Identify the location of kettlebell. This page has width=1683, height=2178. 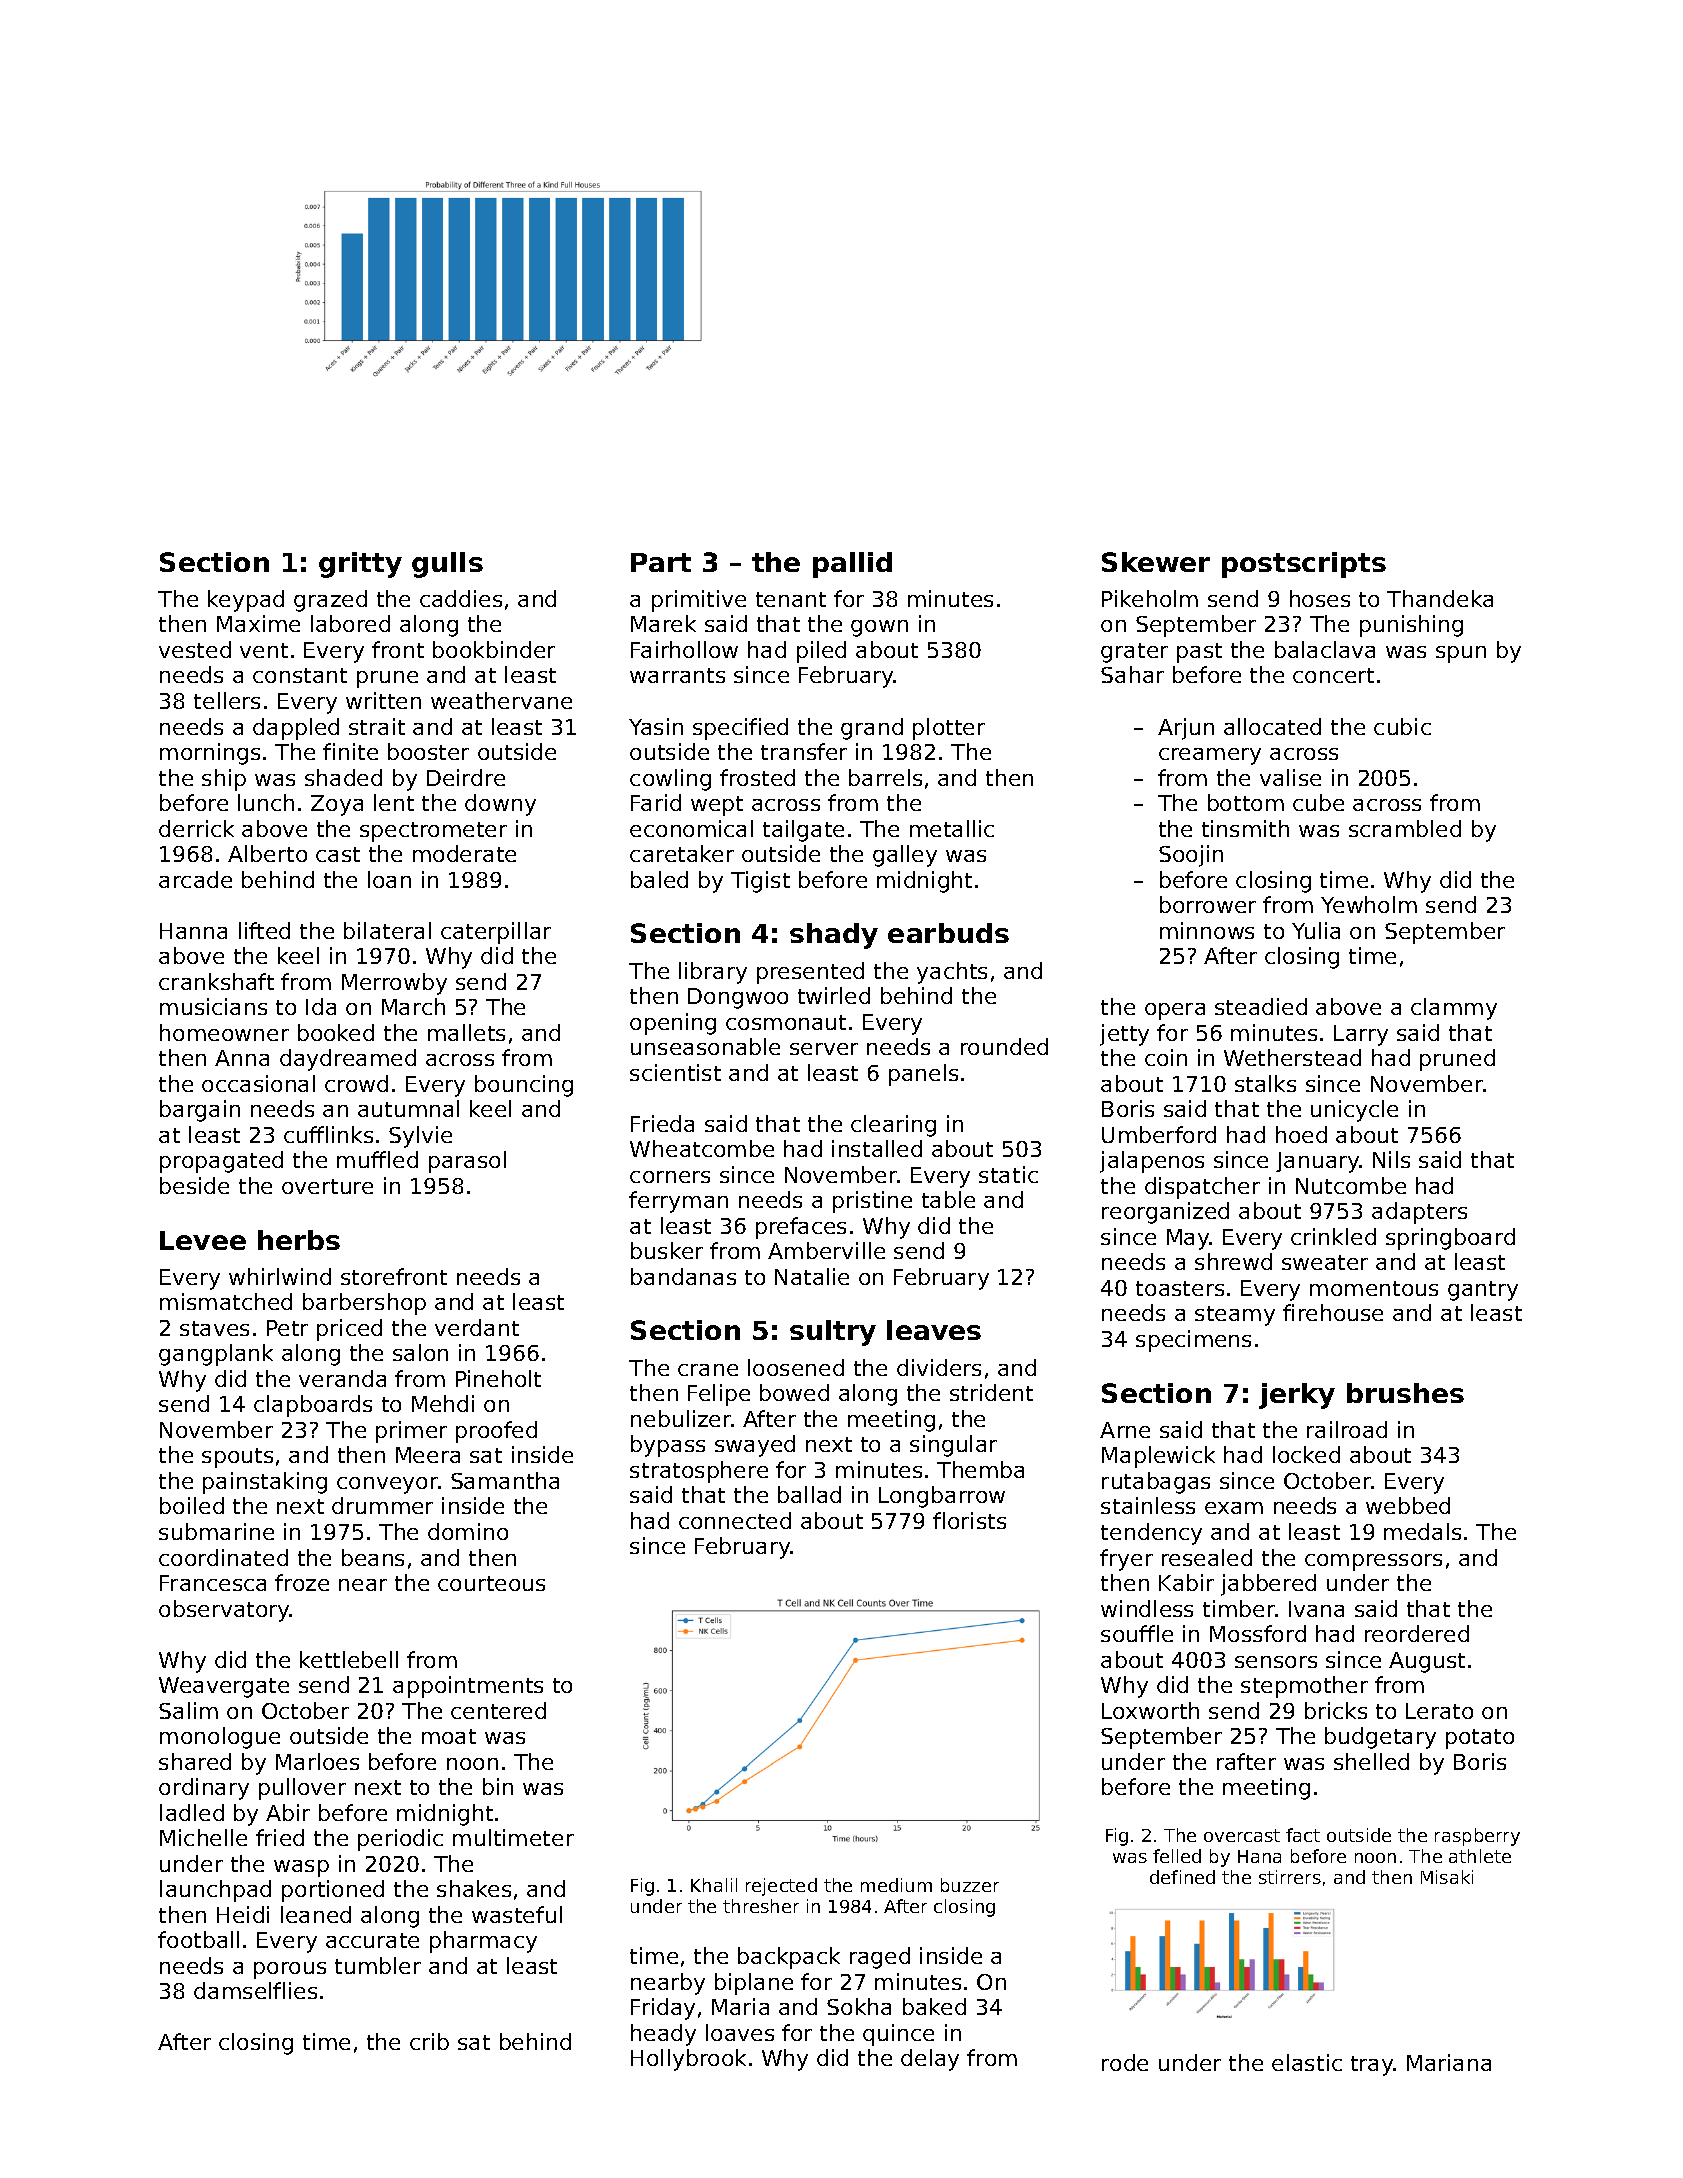
(349, 1659).
